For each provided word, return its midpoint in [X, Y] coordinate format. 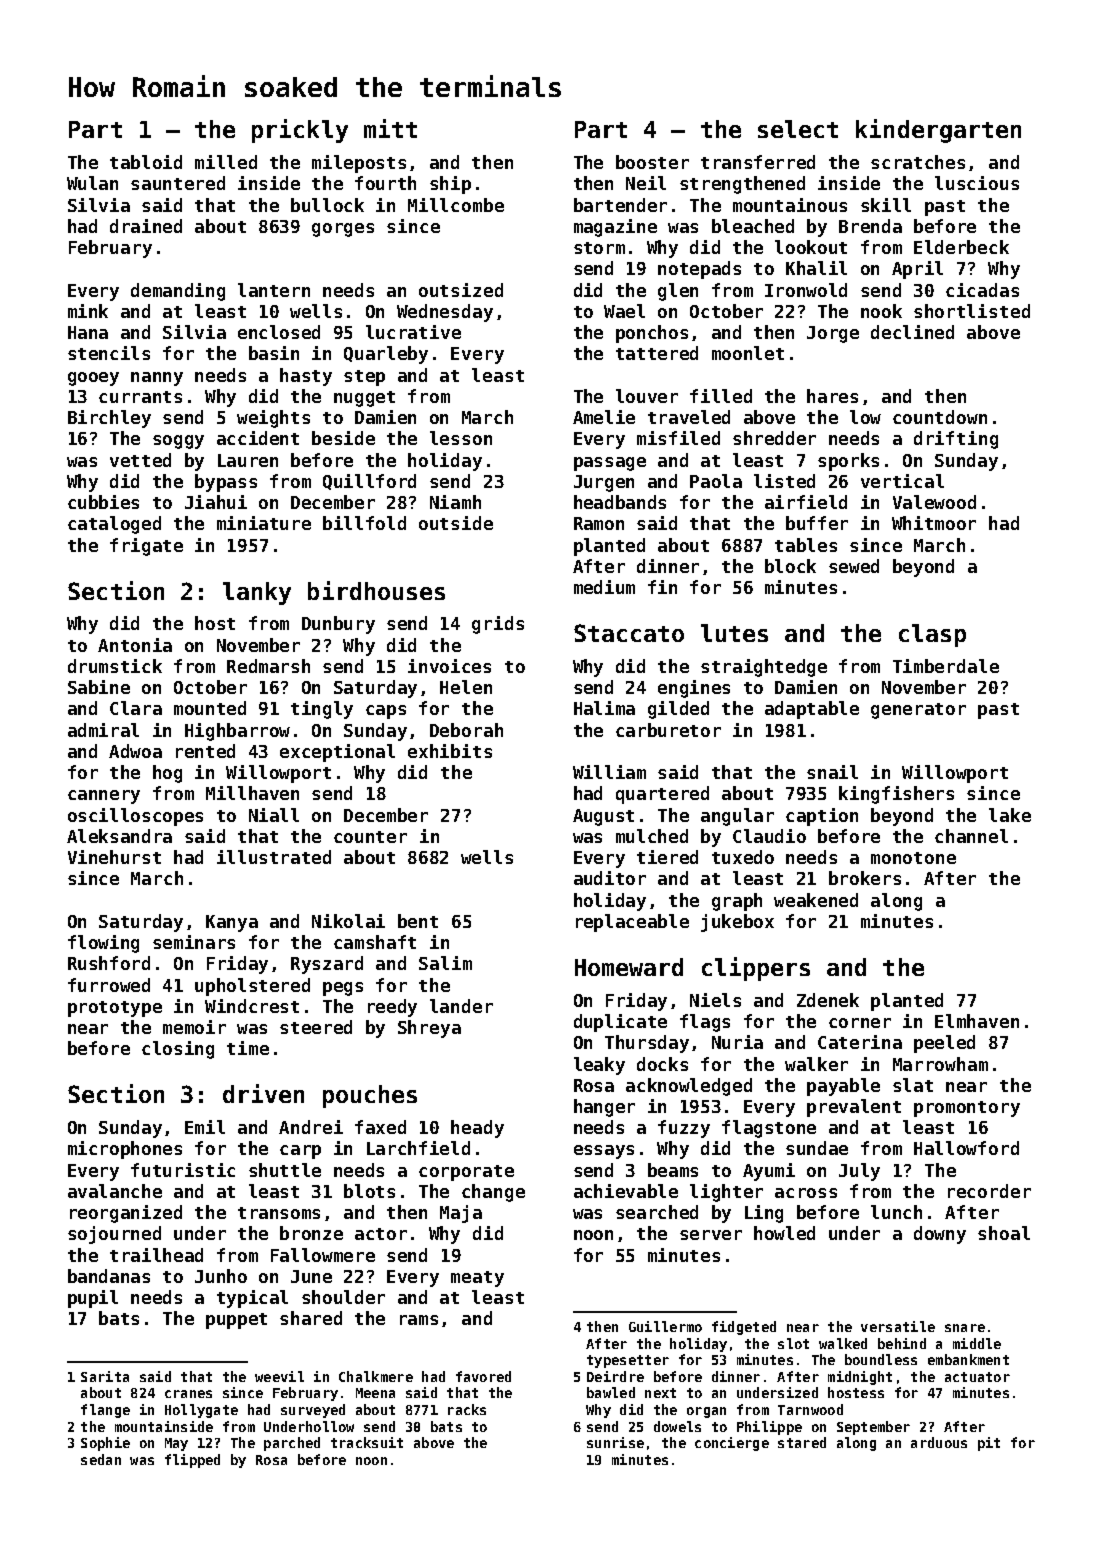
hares [832, 396]
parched [292, 1444]
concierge [732, 1444]
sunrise [615, 1442]
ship [450, 185]
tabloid [146, 162]
